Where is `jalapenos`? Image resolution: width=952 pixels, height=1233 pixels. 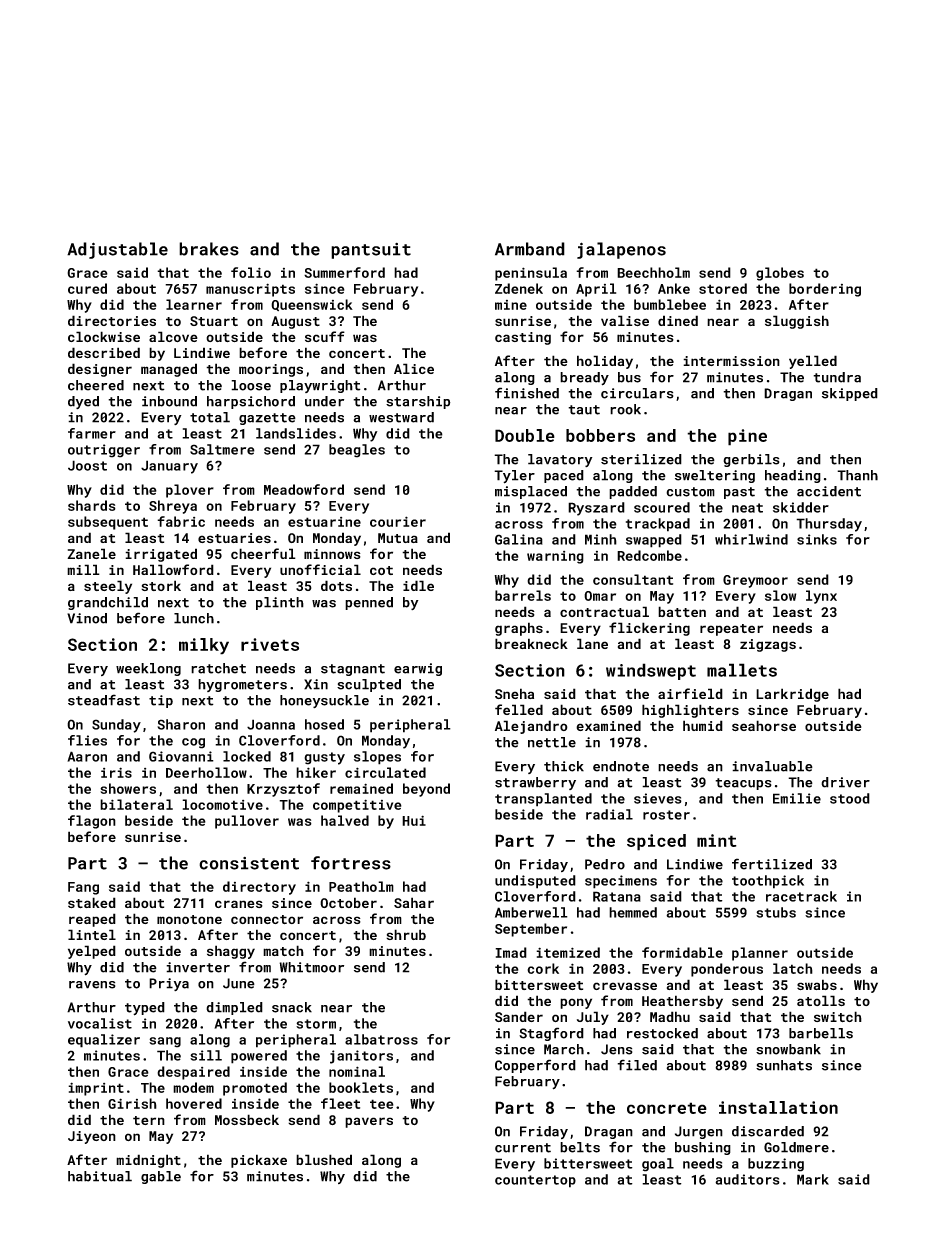 jalapenos is located at coordinates (621, 250).
